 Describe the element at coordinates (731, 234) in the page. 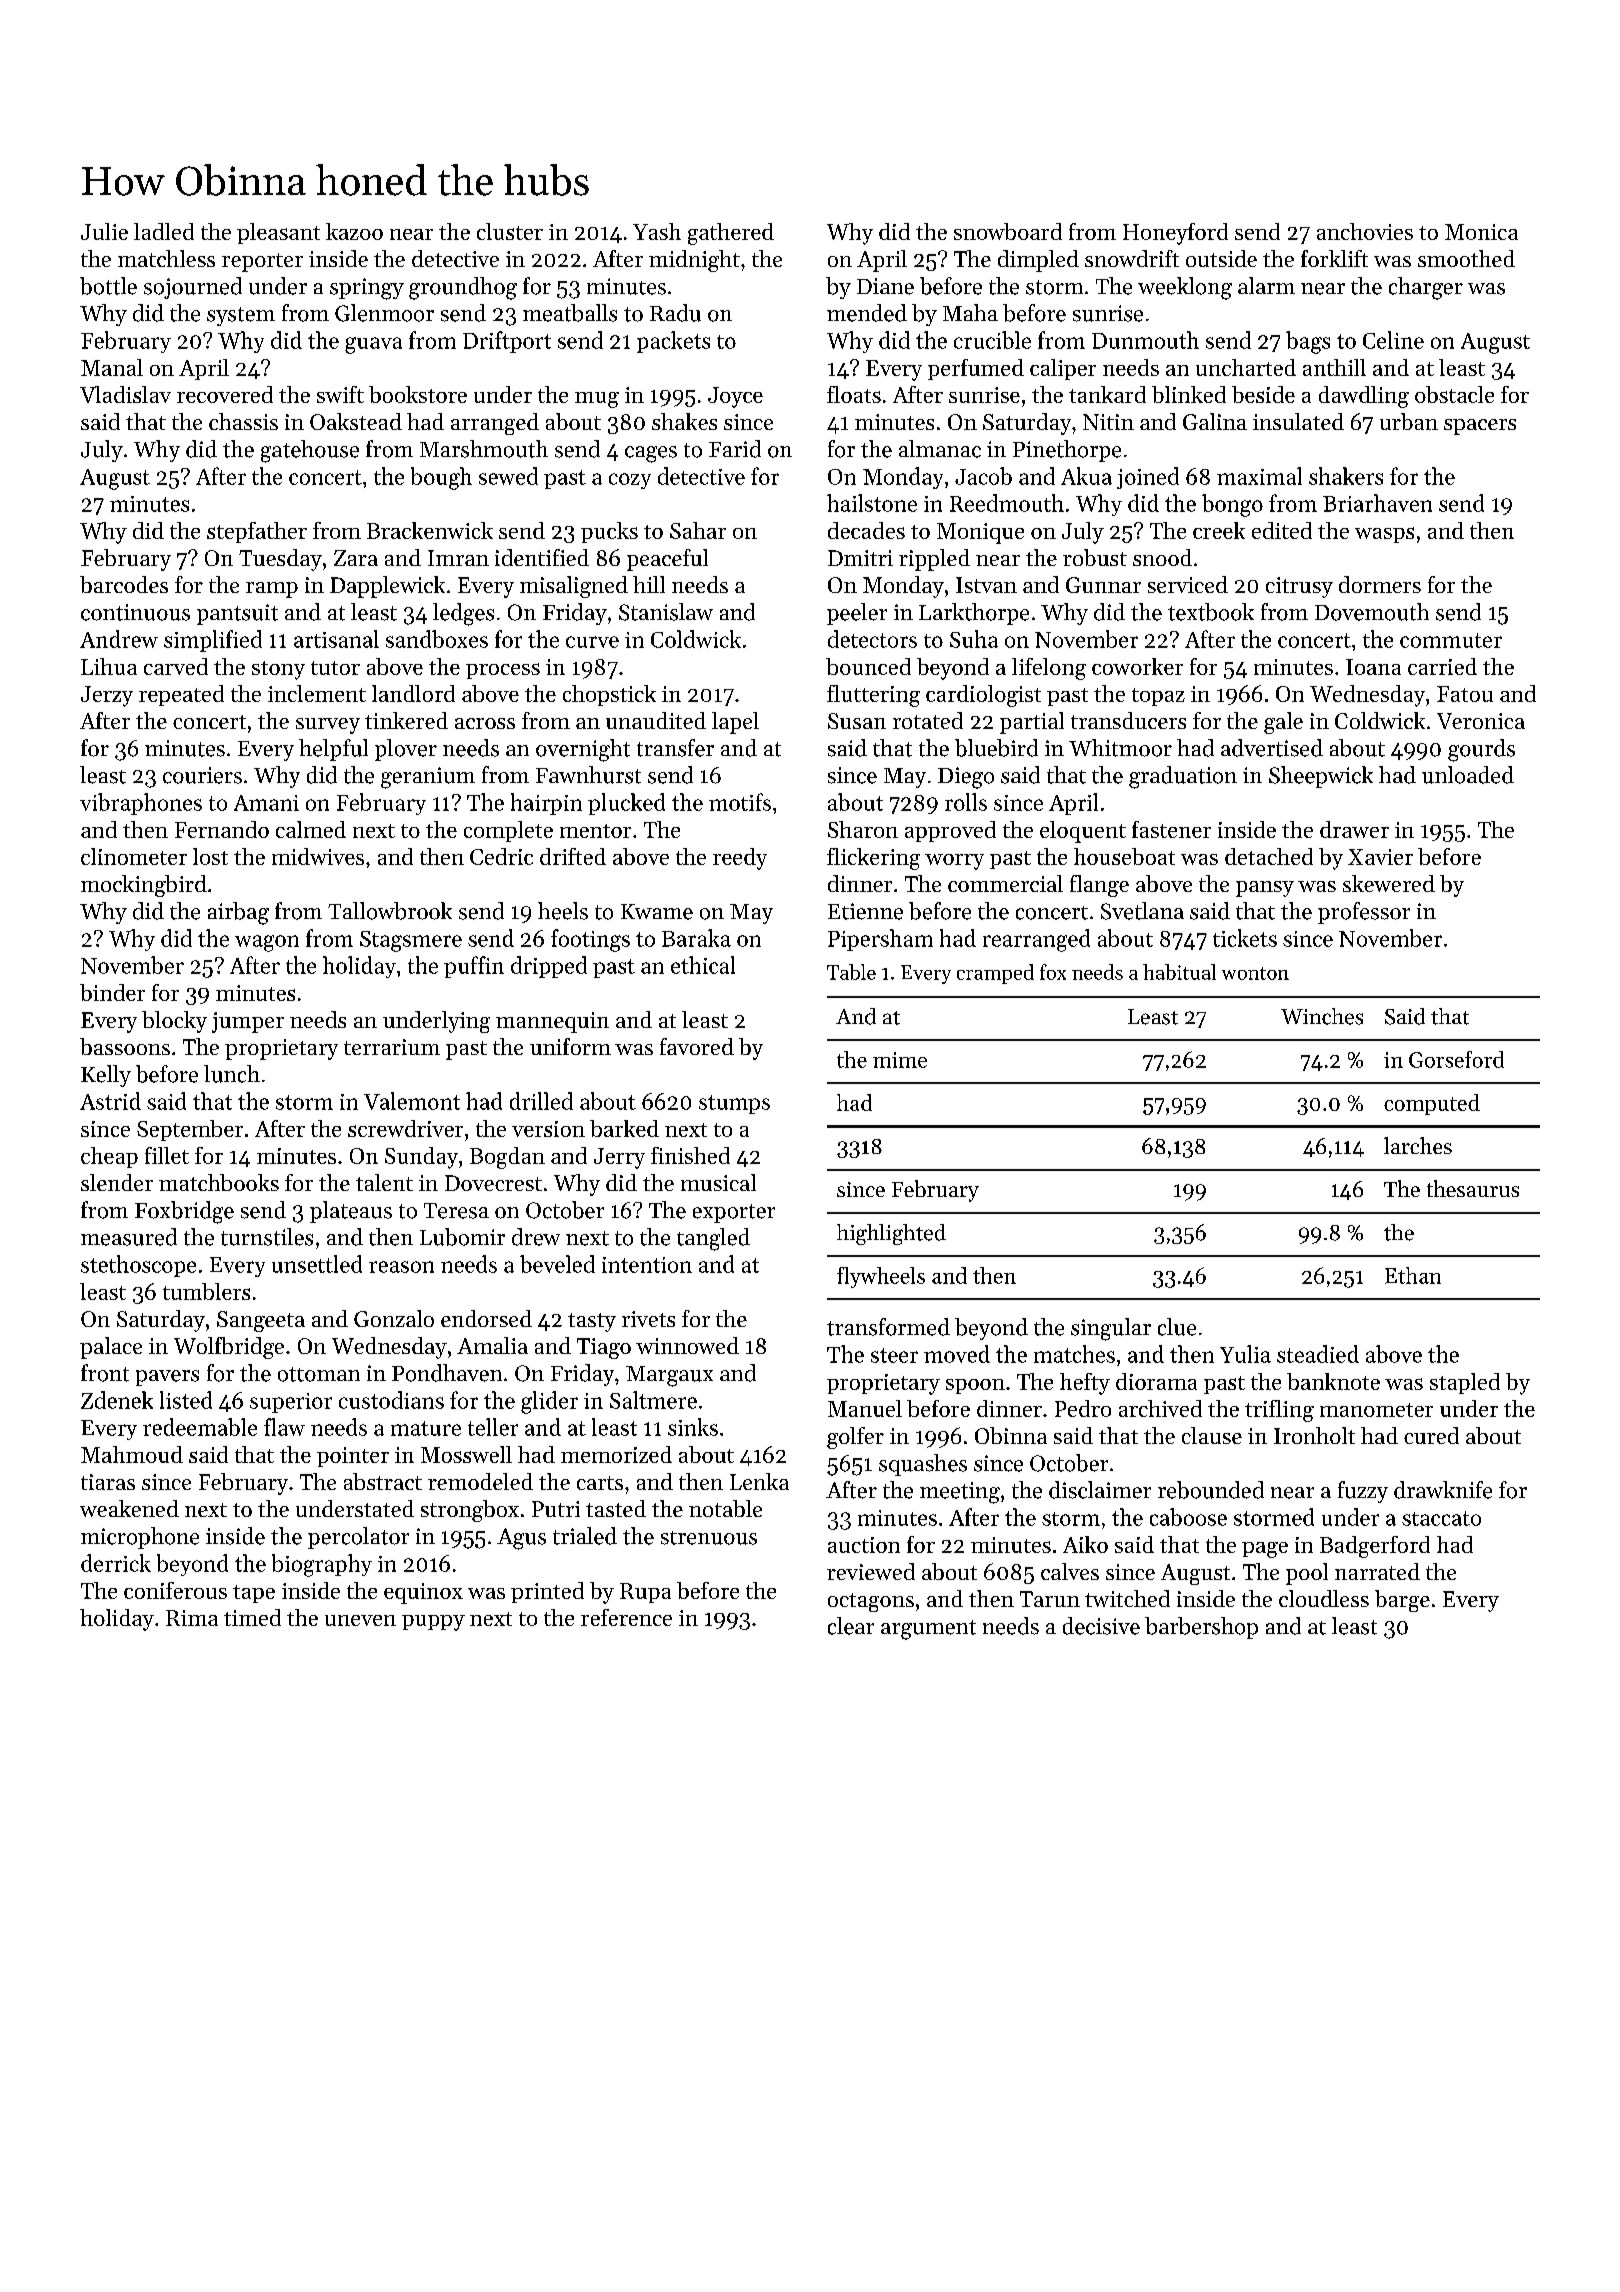

I see `gathered` at that location.
